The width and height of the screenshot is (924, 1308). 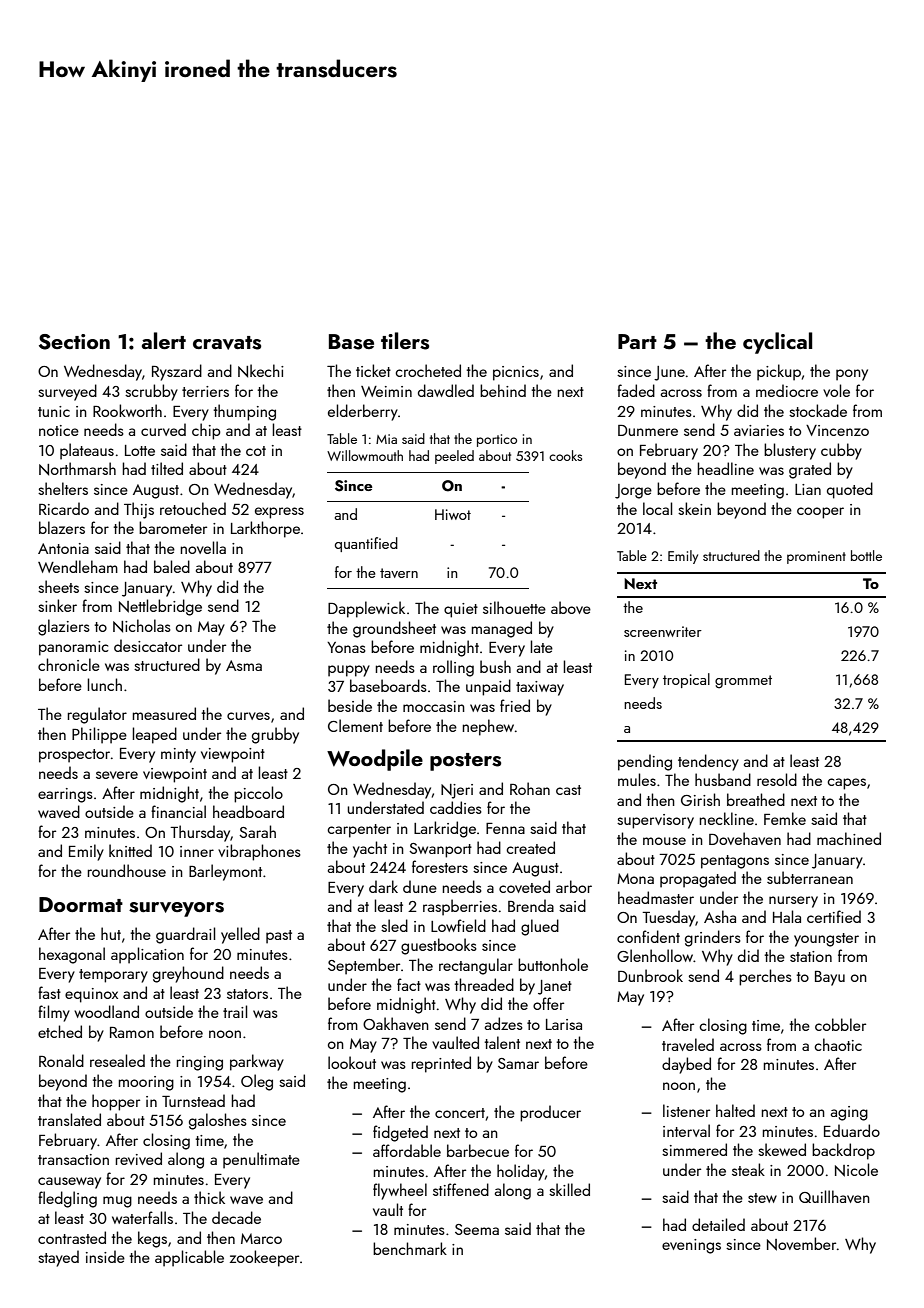 I want to click on aging, so click(x=849, y=1113).
